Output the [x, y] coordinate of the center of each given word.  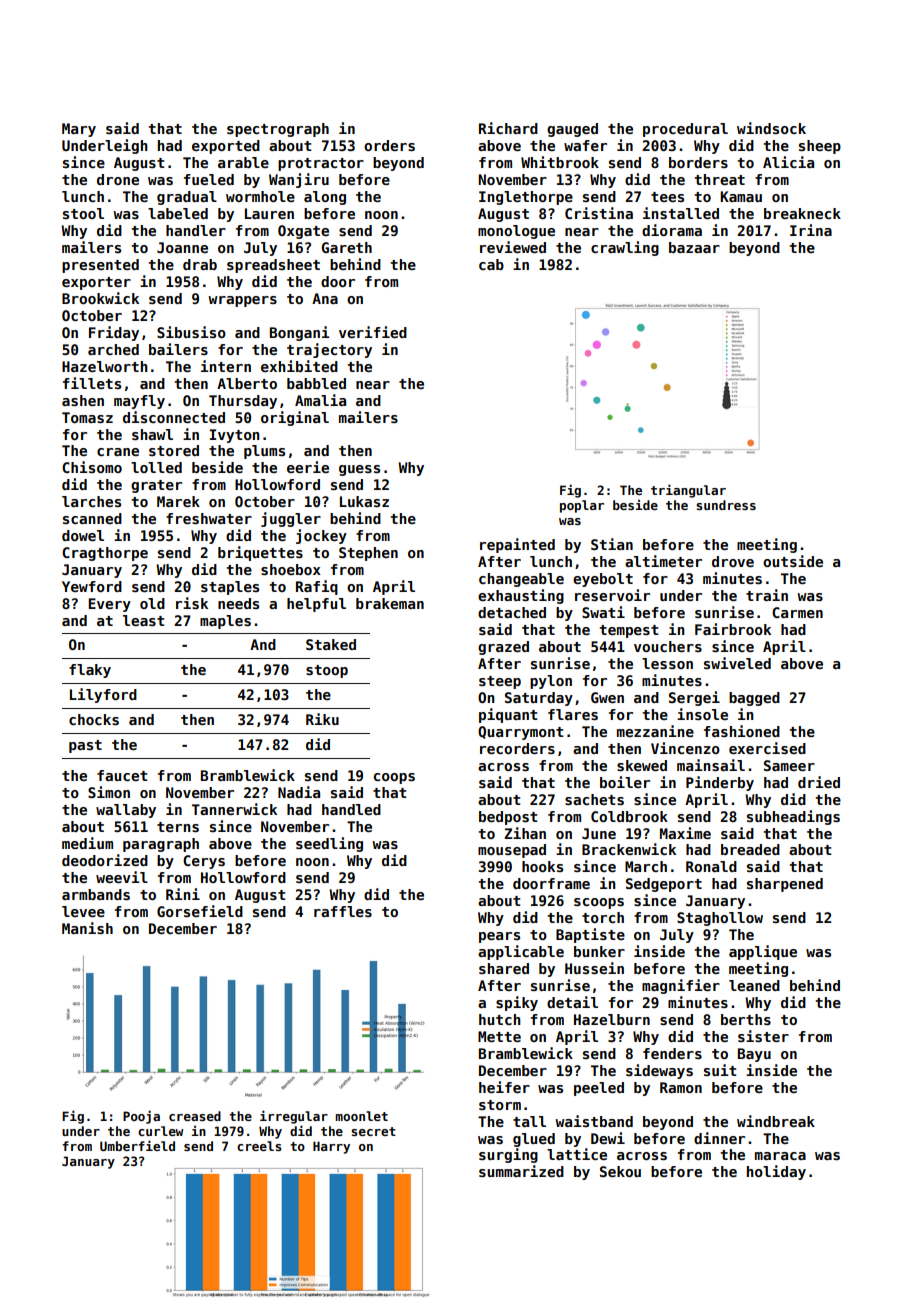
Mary [79, 130]
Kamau [741, 196]
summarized [521, 1171]
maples [225, 622]
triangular [688, 491]
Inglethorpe [526, 198]
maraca [780, 1156]
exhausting [521, 596]
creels [259, 1146]
